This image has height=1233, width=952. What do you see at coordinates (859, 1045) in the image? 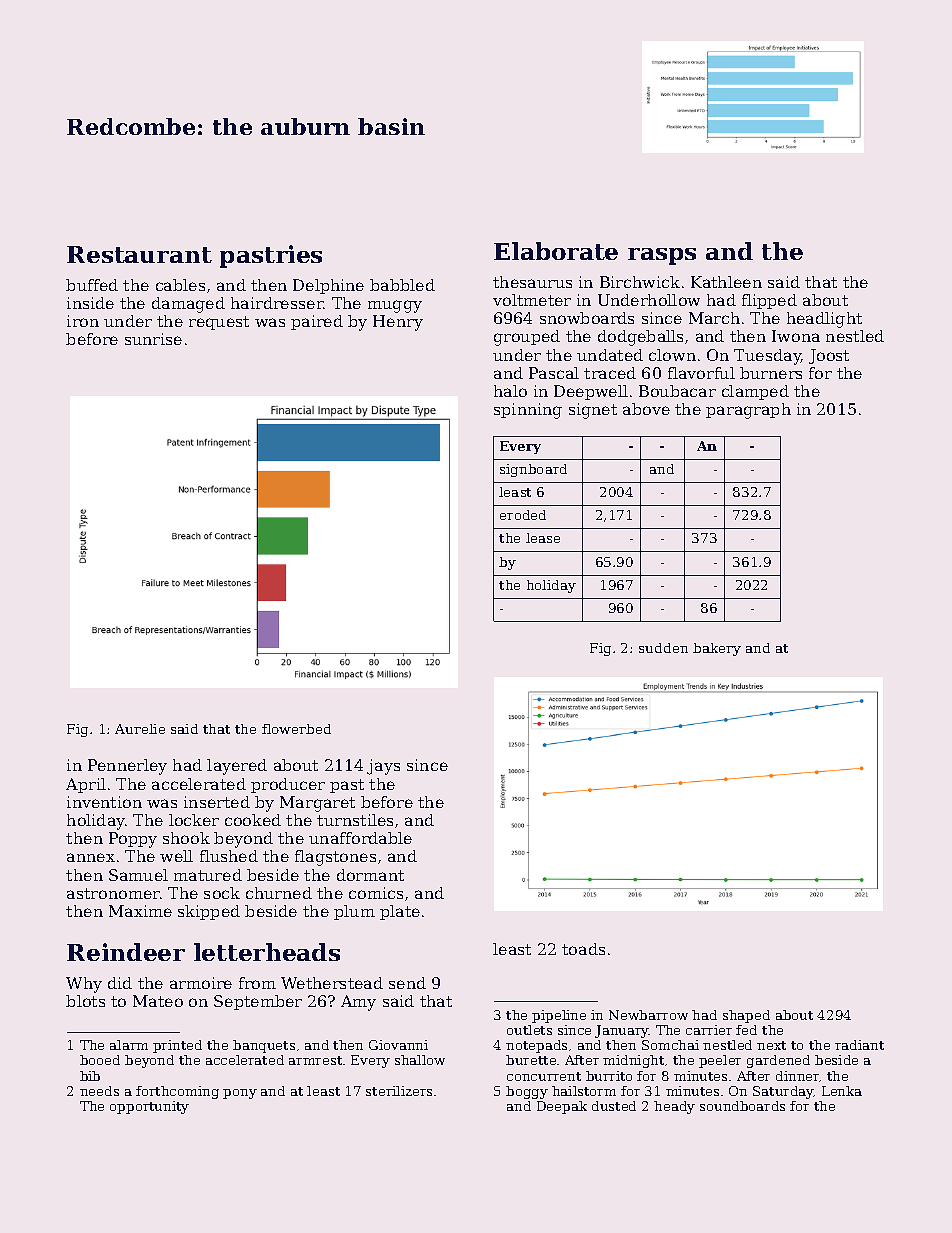
I see `radiant` at bounding box center [859, 1045].
